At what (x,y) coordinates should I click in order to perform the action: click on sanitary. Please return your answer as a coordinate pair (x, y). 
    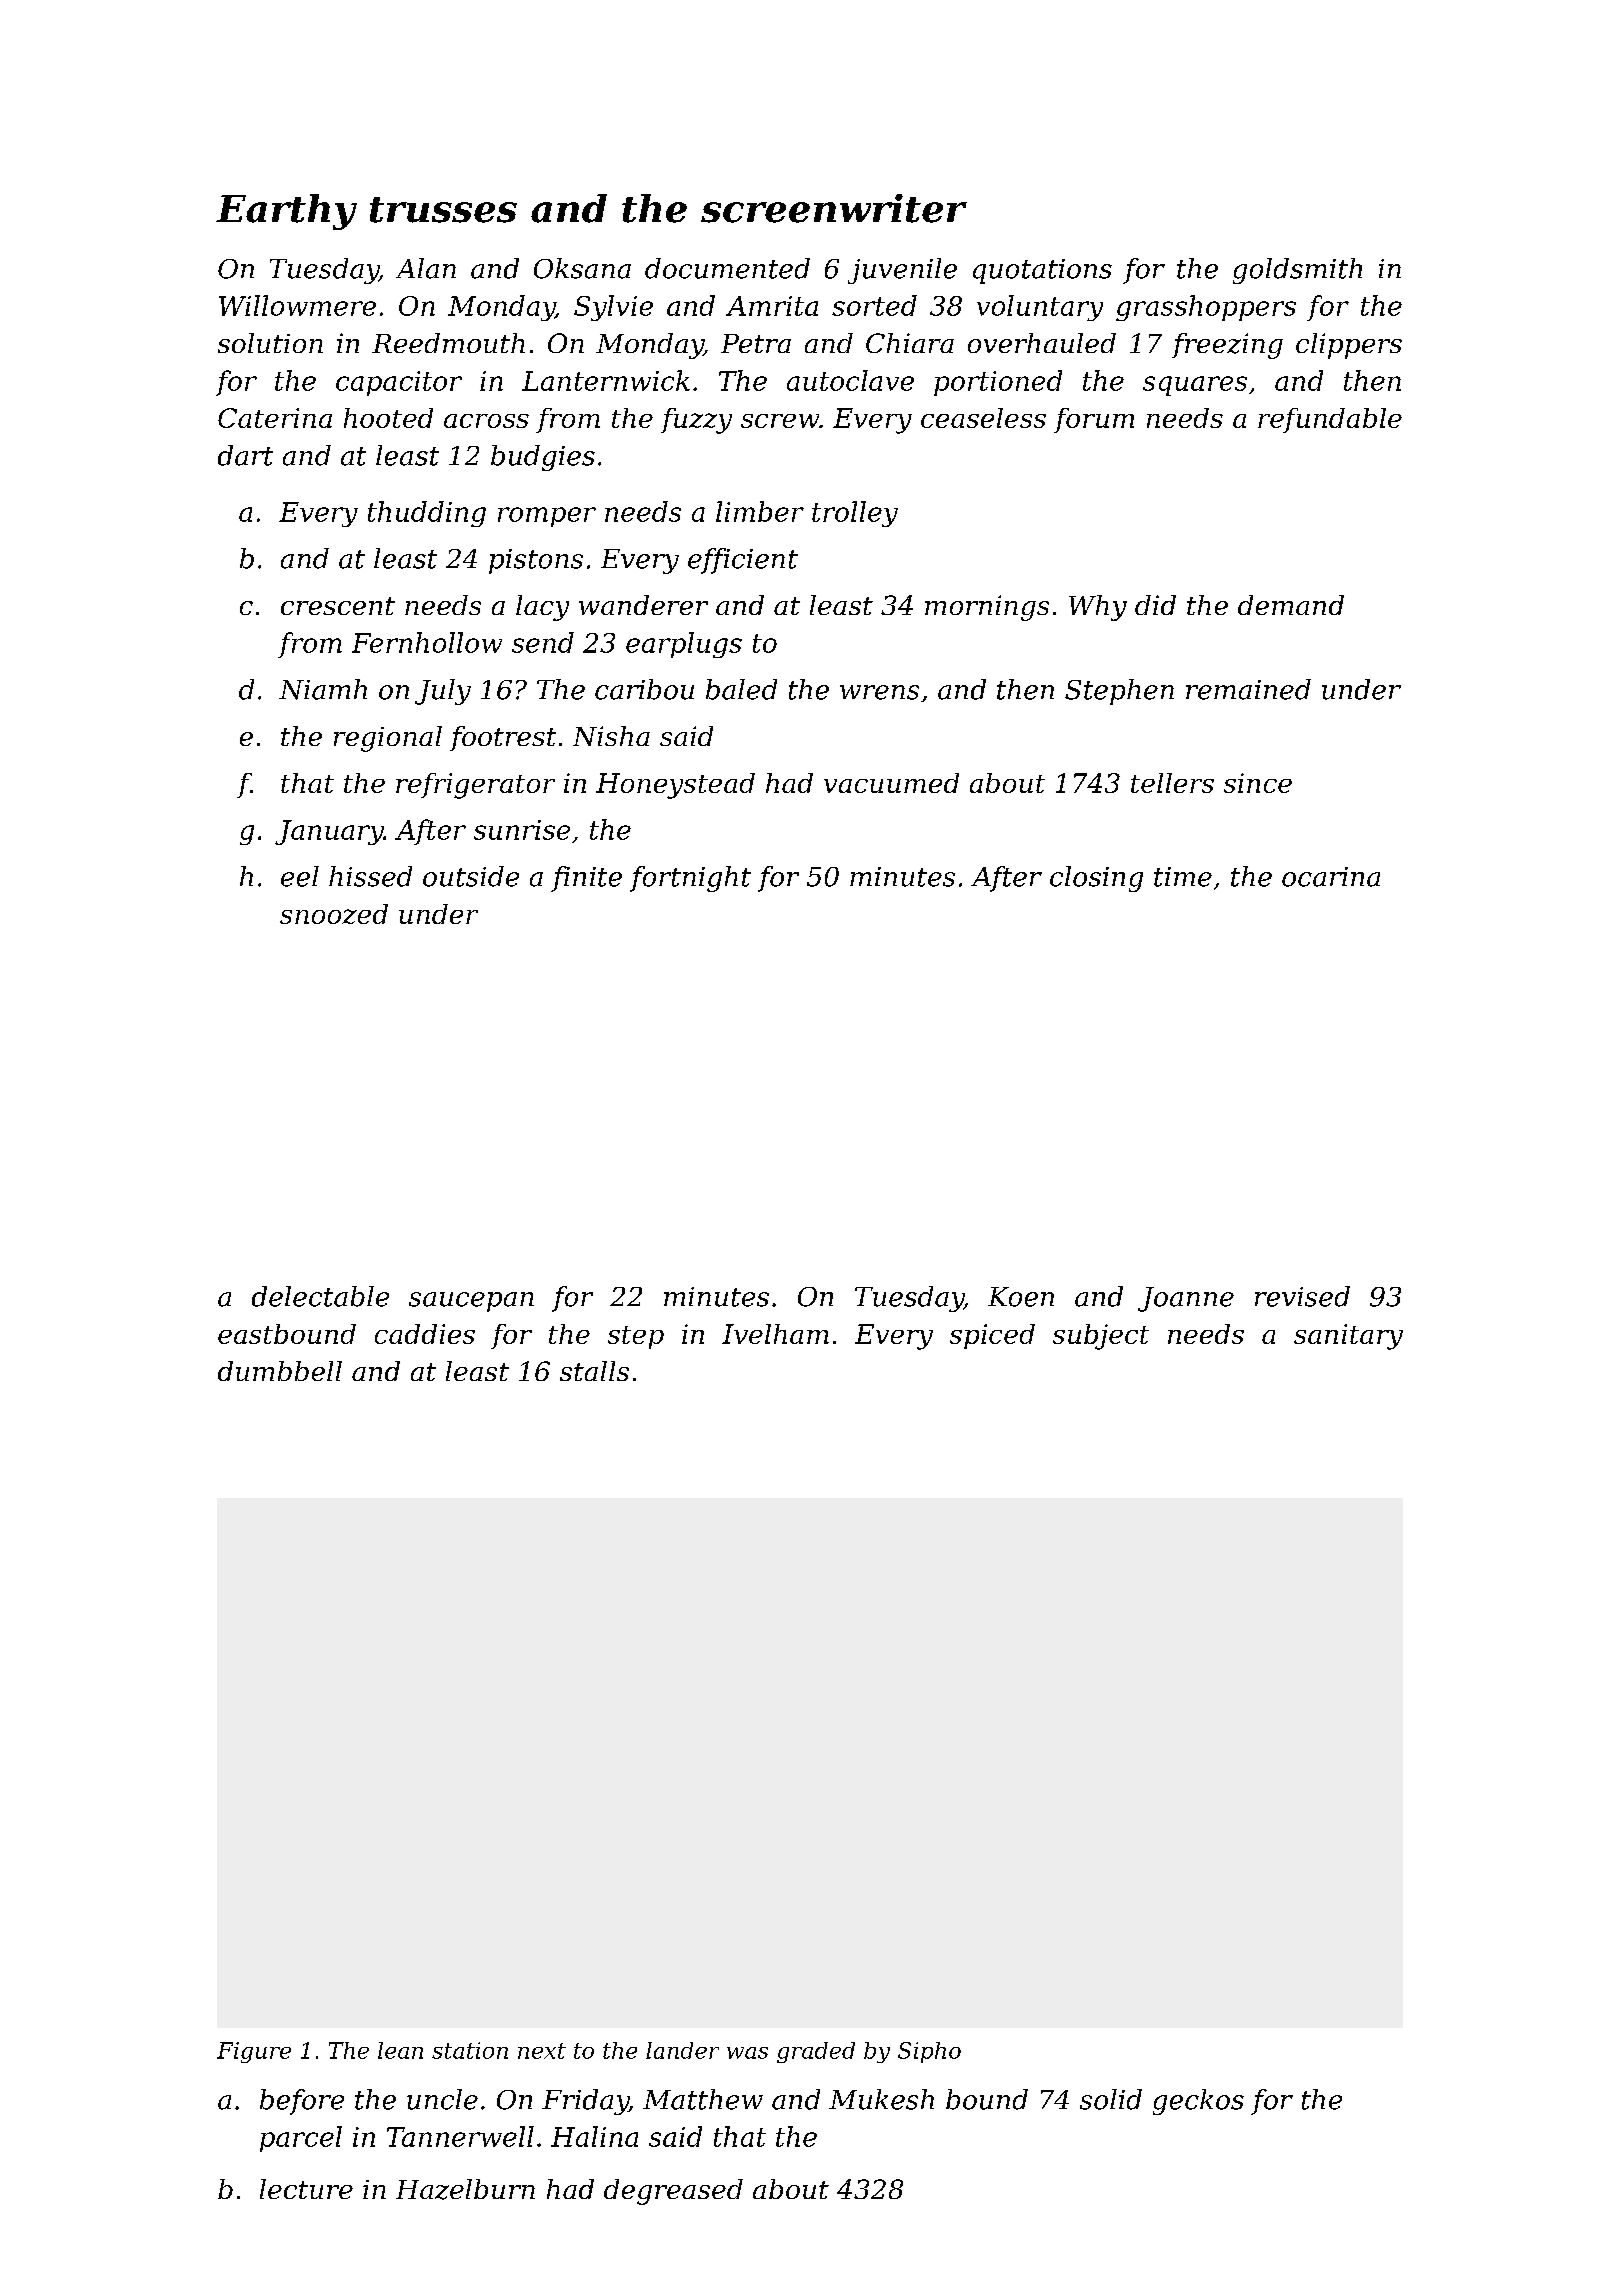
    Looking at the image, I should click on (1348, 1337).
